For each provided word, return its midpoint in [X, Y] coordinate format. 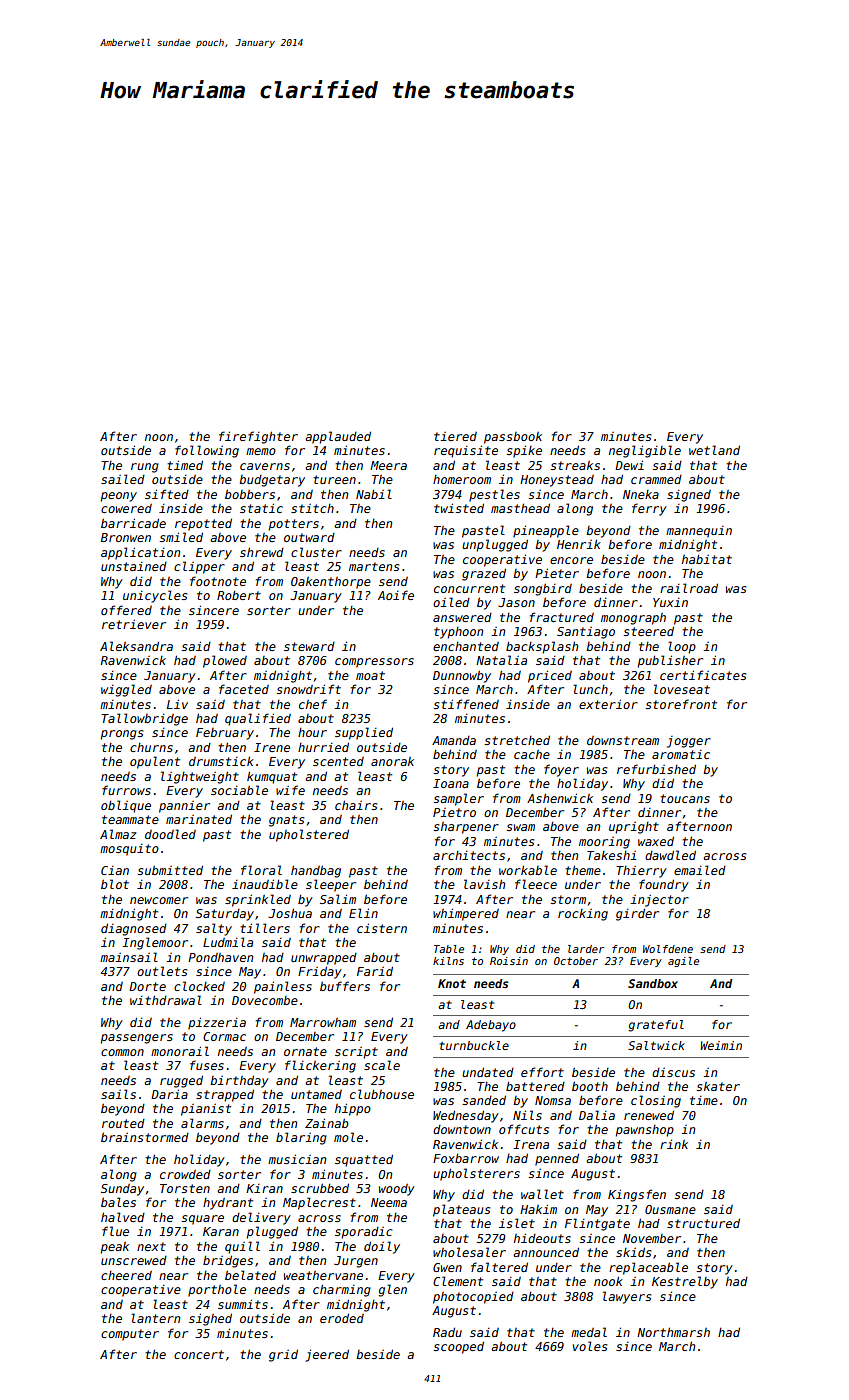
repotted [203, 524]
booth [590, 1086]
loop [682, 647]
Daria [169, 1094]
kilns [448, 961]
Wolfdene [668, 949]
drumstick [221, 761]
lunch [590, 689]
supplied [364, 733]
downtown [462, 1129]
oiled [451, 602]
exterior [608, 704]
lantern [155, 1318]
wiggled [126, 690]
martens [374, 566]
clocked [199, 986]
